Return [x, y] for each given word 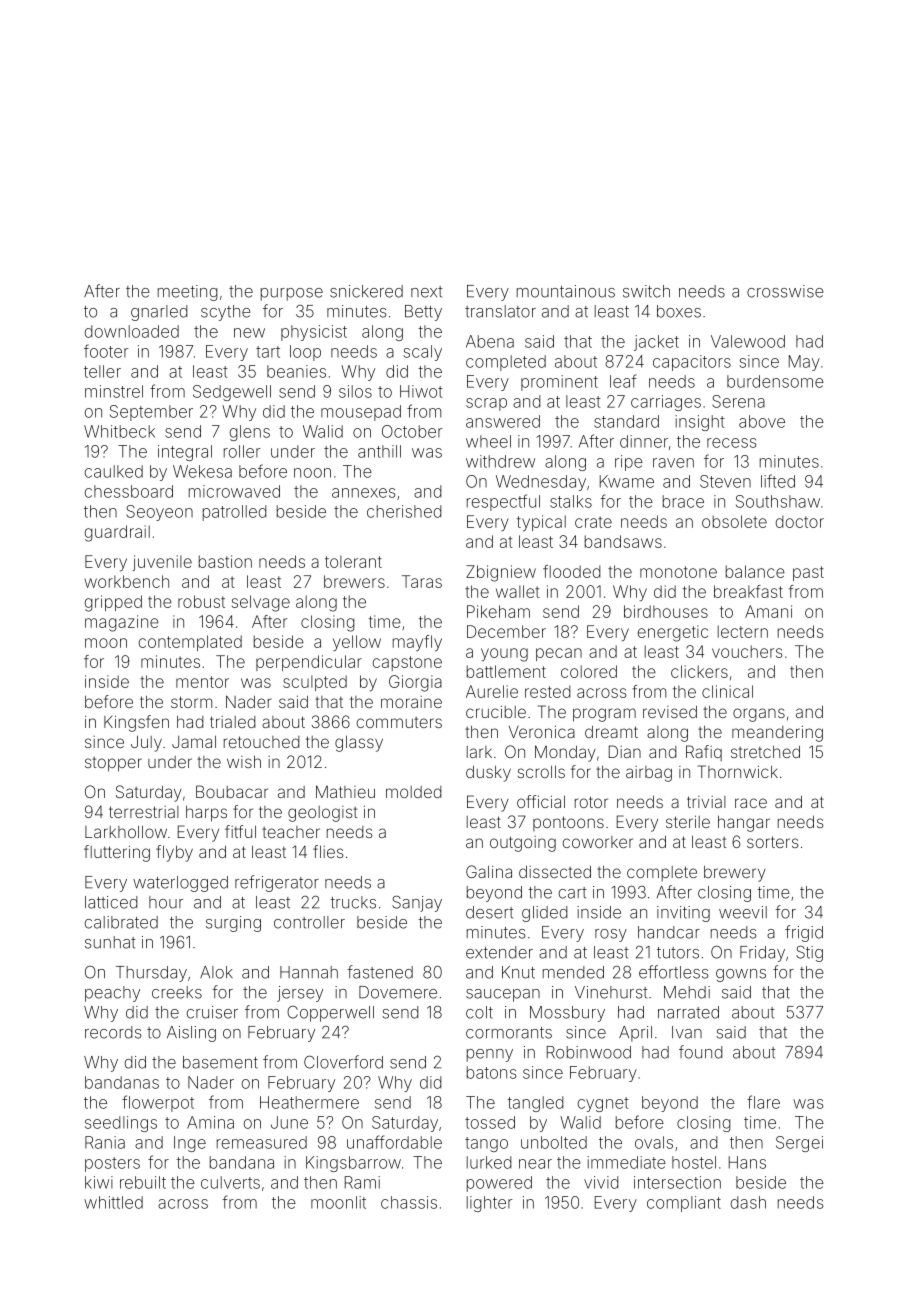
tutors [678, 953]
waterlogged [180, 884]
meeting [188, 293]
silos [355, 391]
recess [731, 443]
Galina [489, 871]
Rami [362, 1182]
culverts [230, 1182]
